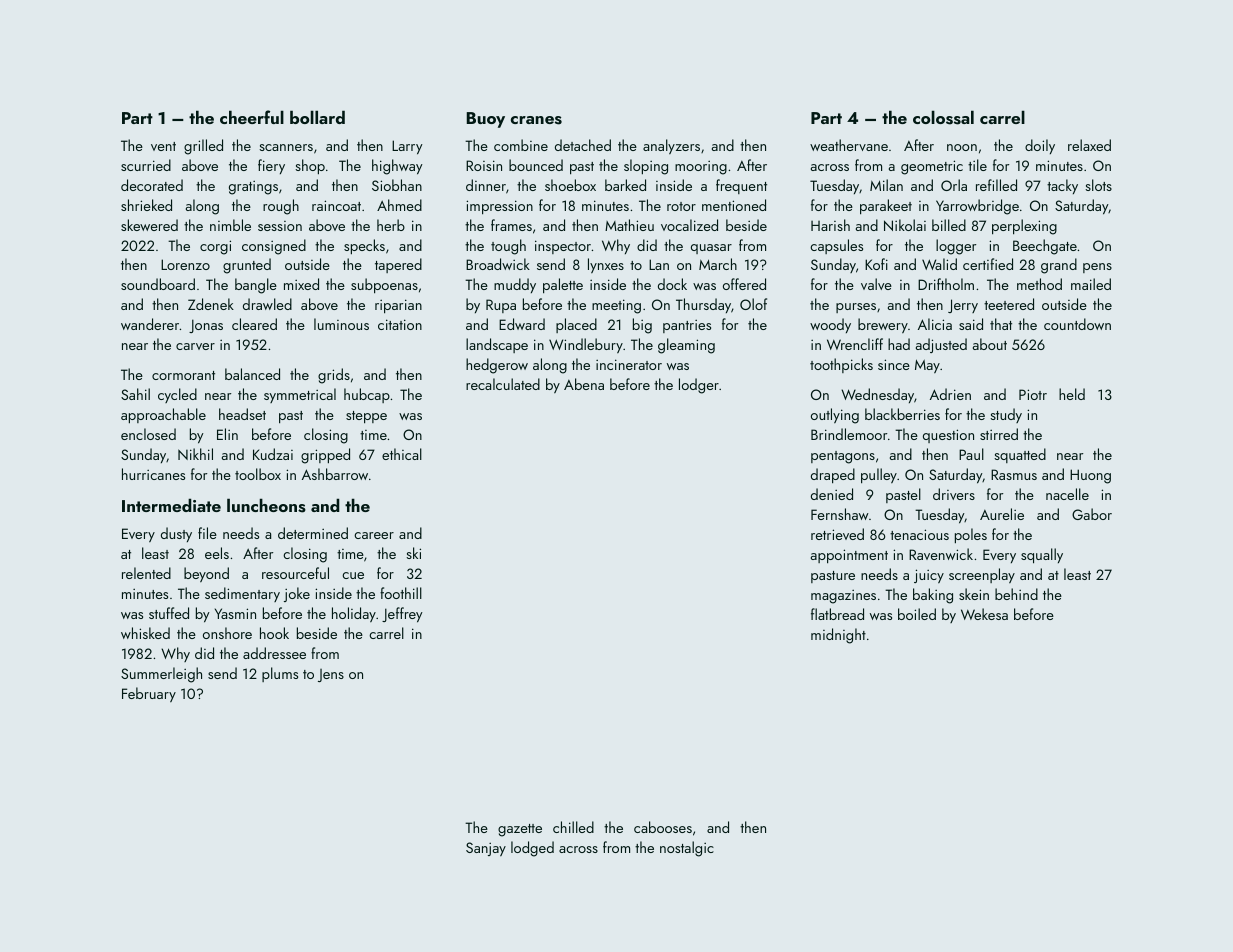  I want to click on shrieked, so click(146, 205).
